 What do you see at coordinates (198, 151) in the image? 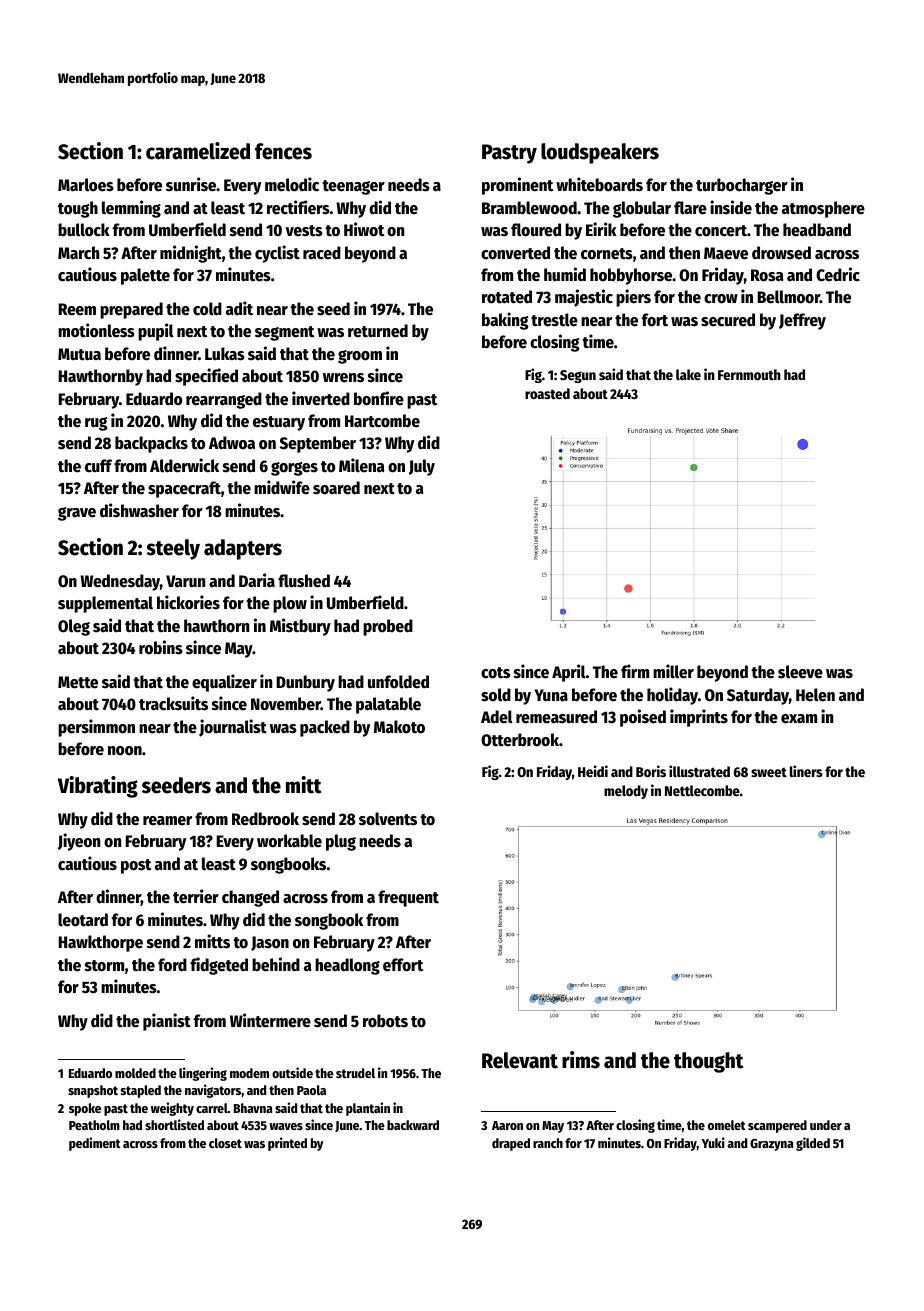
I see `caramelized` at bounding box center [198, 151].
